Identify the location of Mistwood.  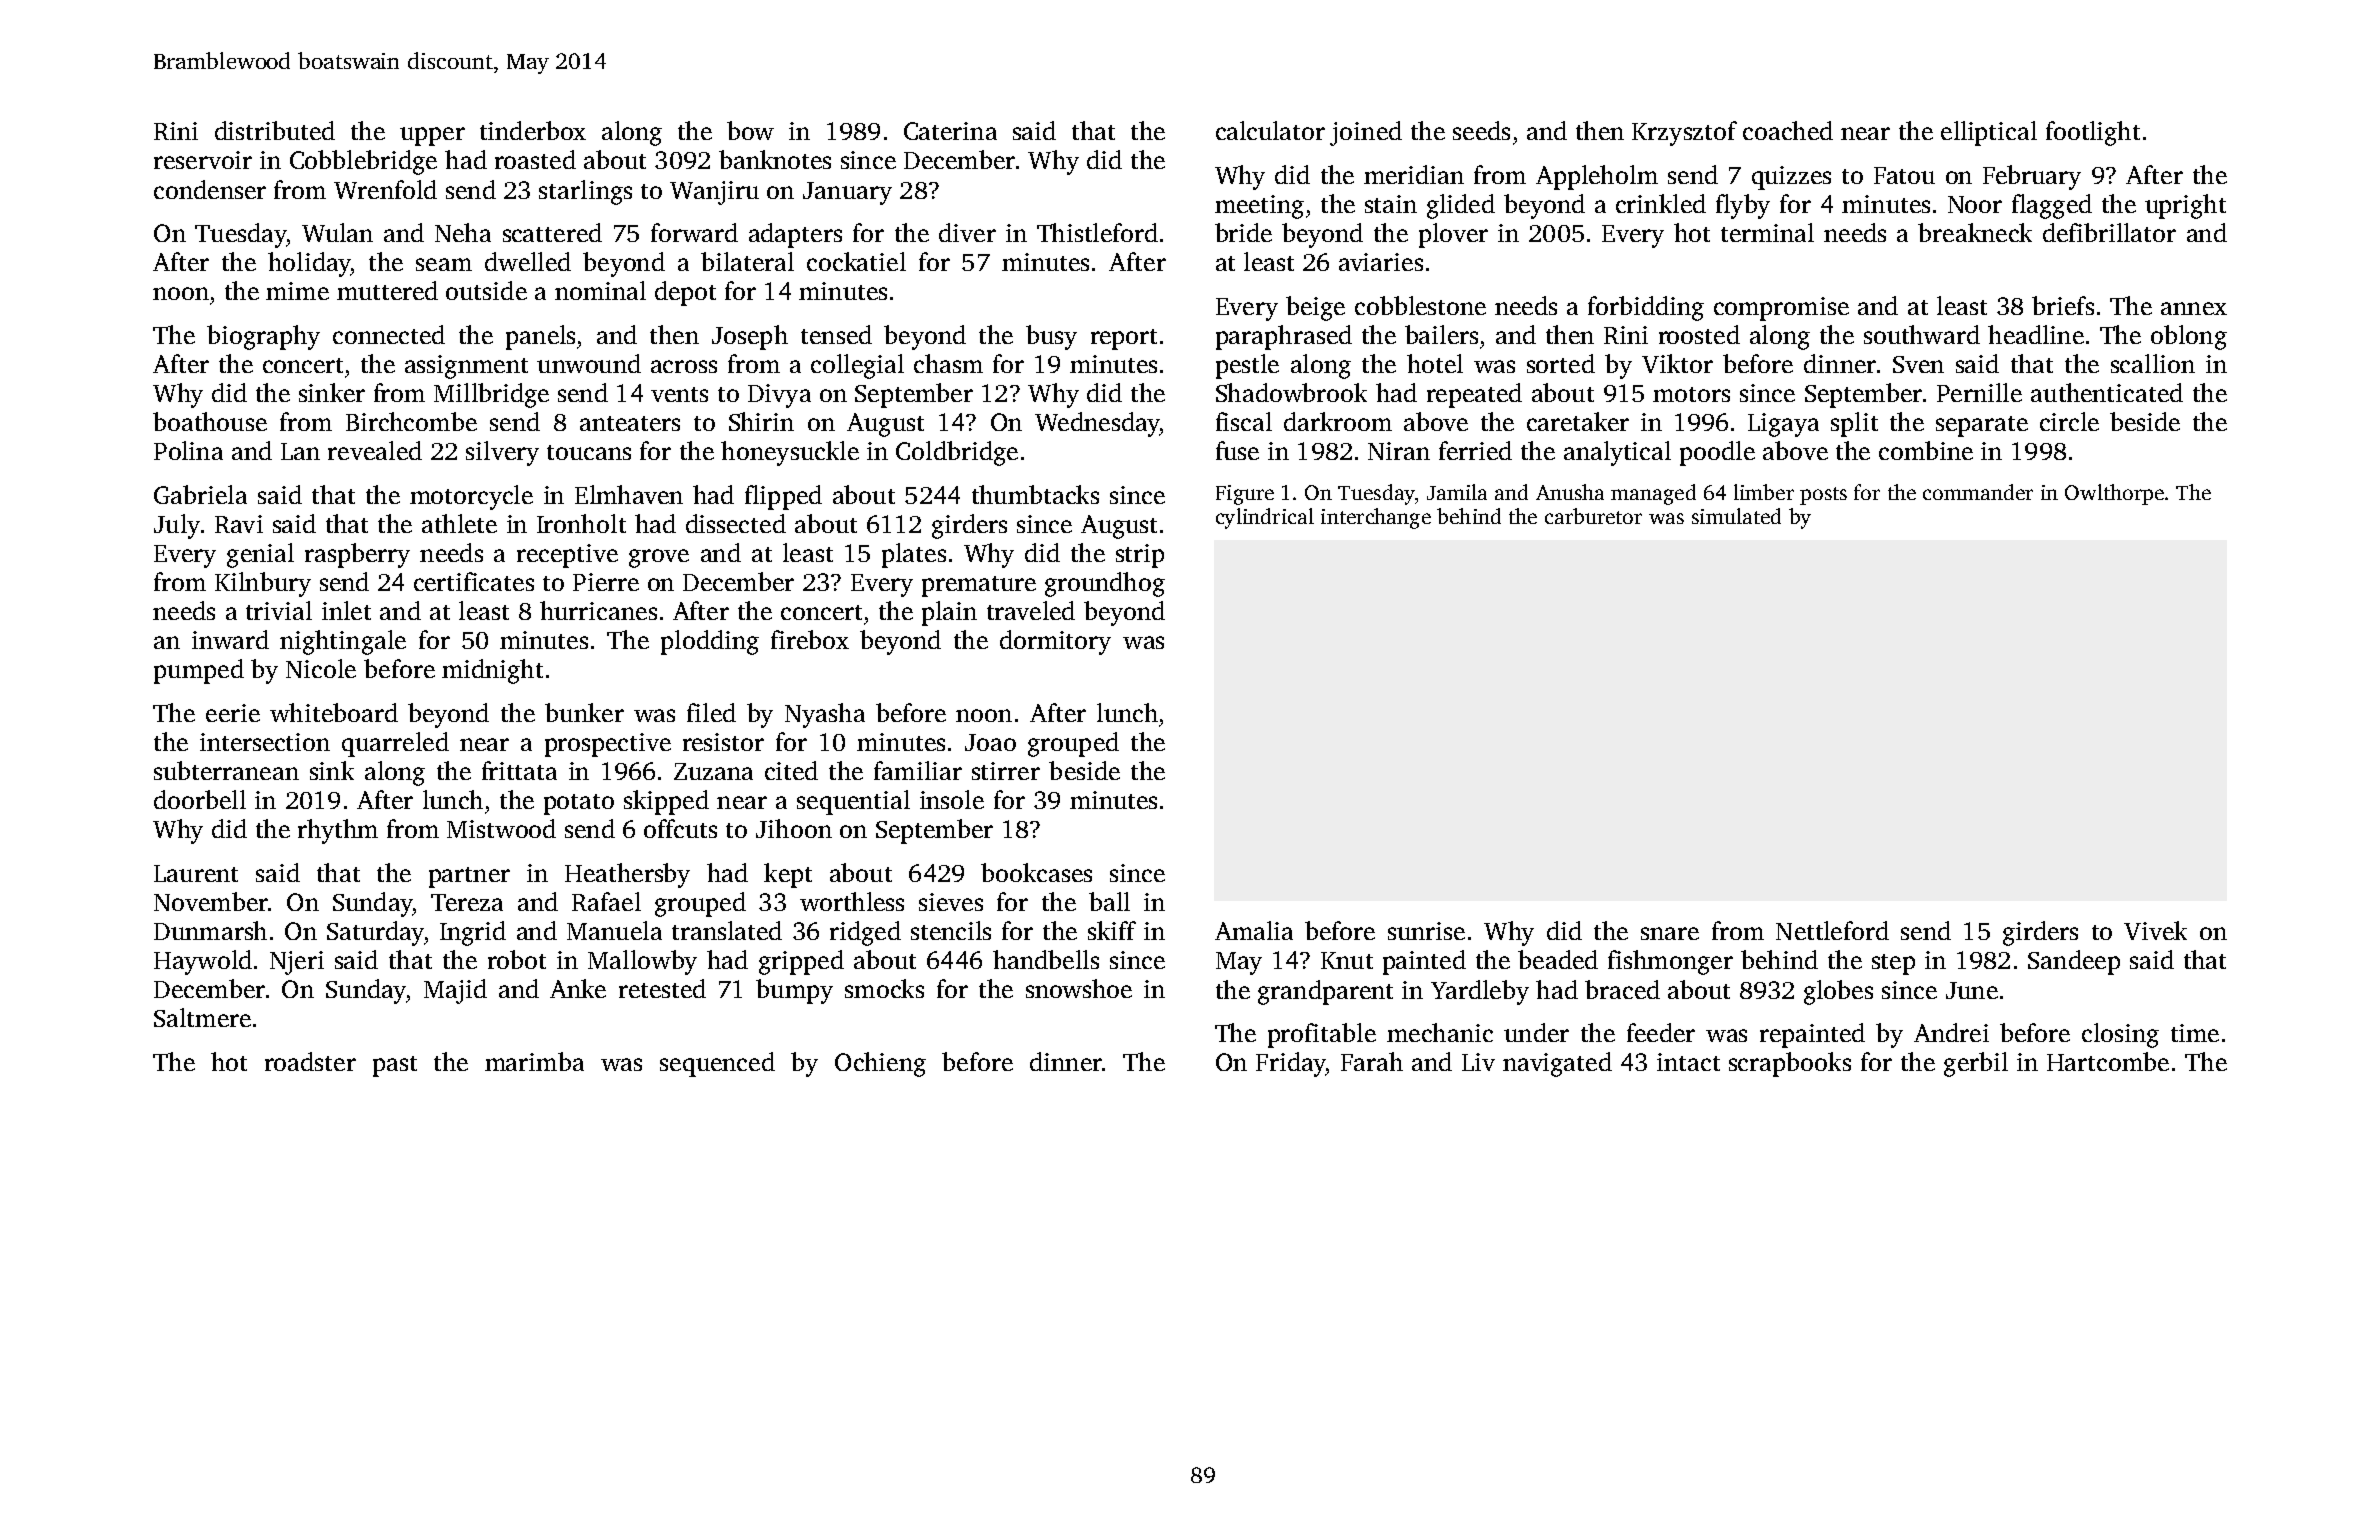
(501, 828).
